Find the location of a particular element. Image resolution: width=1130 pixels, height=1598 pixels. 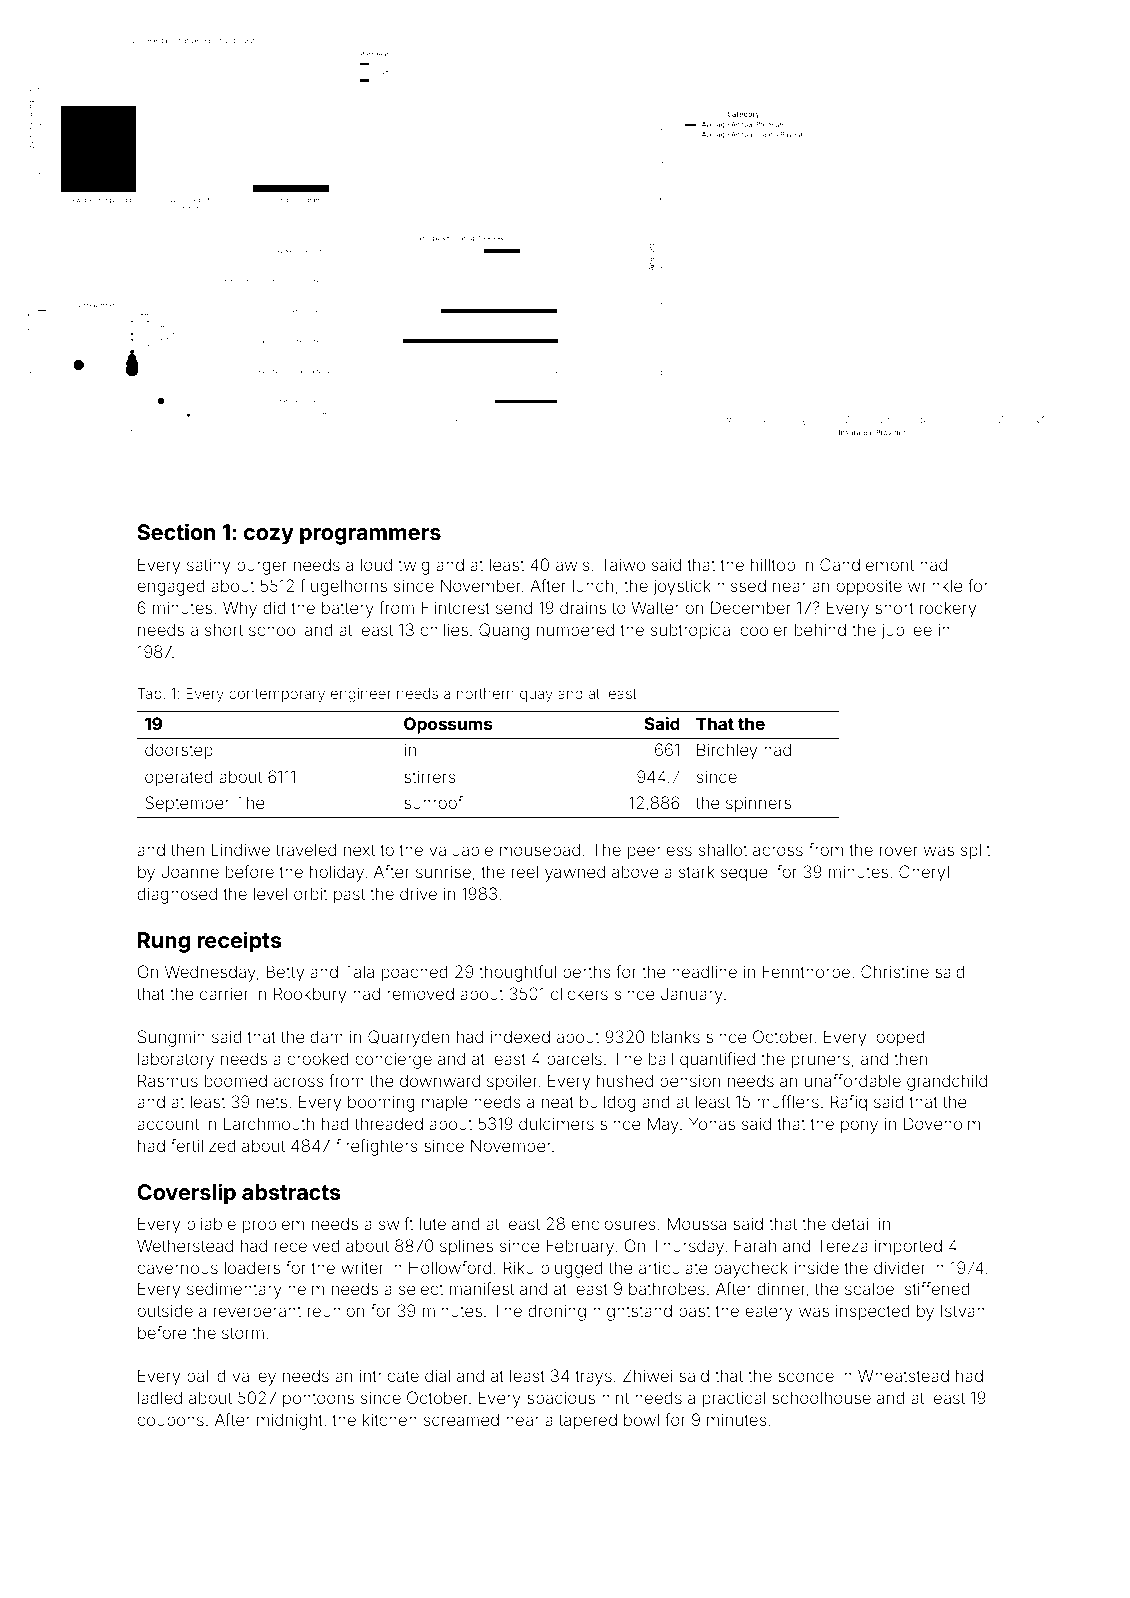

writer is located at coordinates (362, 1267).
